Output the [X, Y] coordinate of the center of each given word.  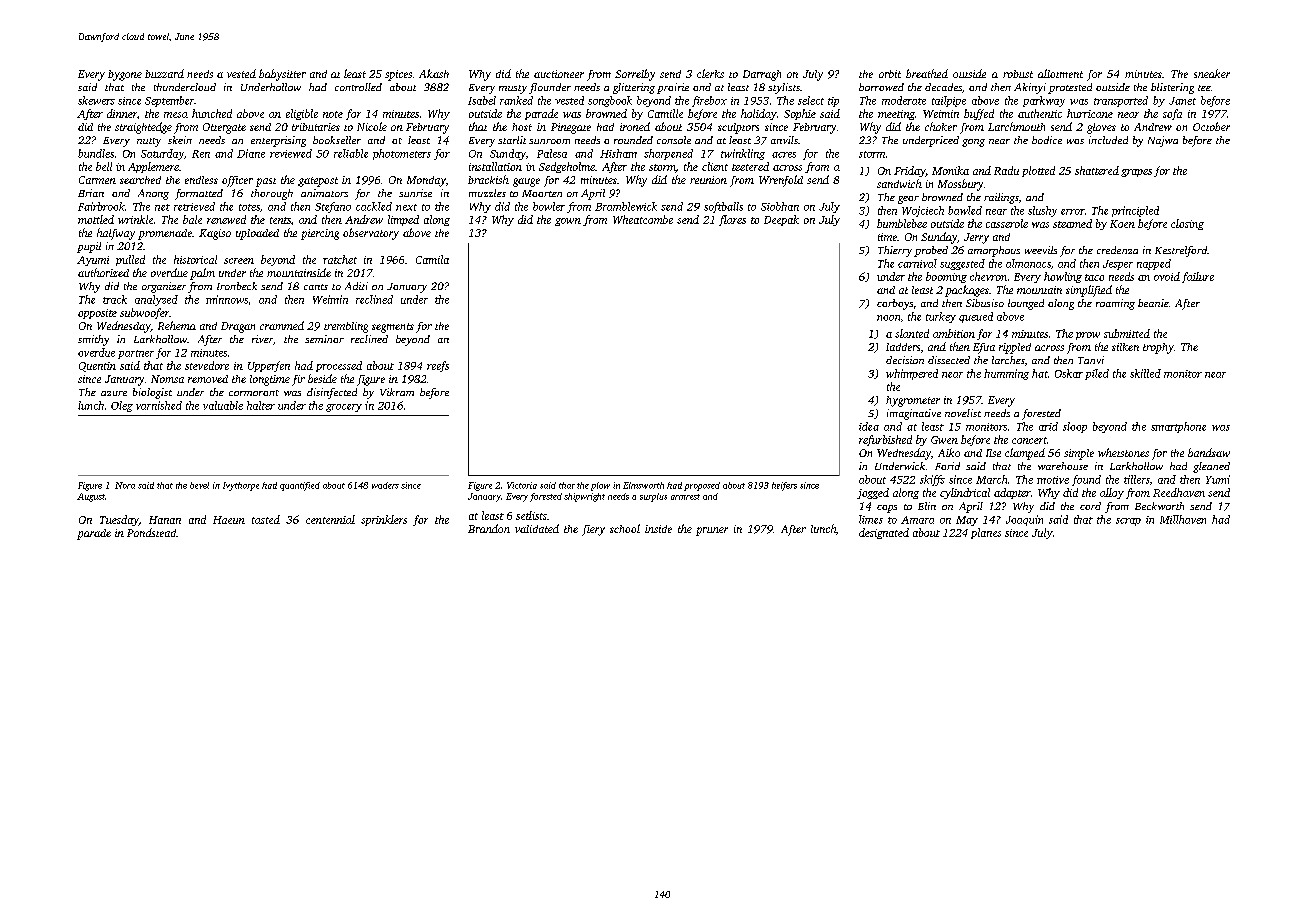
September [169, 101]
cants [316, 287]
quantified [300, 486]
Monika [950, 170]
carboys [895, 304]
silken [1125, 347]
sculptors [738, 128]
